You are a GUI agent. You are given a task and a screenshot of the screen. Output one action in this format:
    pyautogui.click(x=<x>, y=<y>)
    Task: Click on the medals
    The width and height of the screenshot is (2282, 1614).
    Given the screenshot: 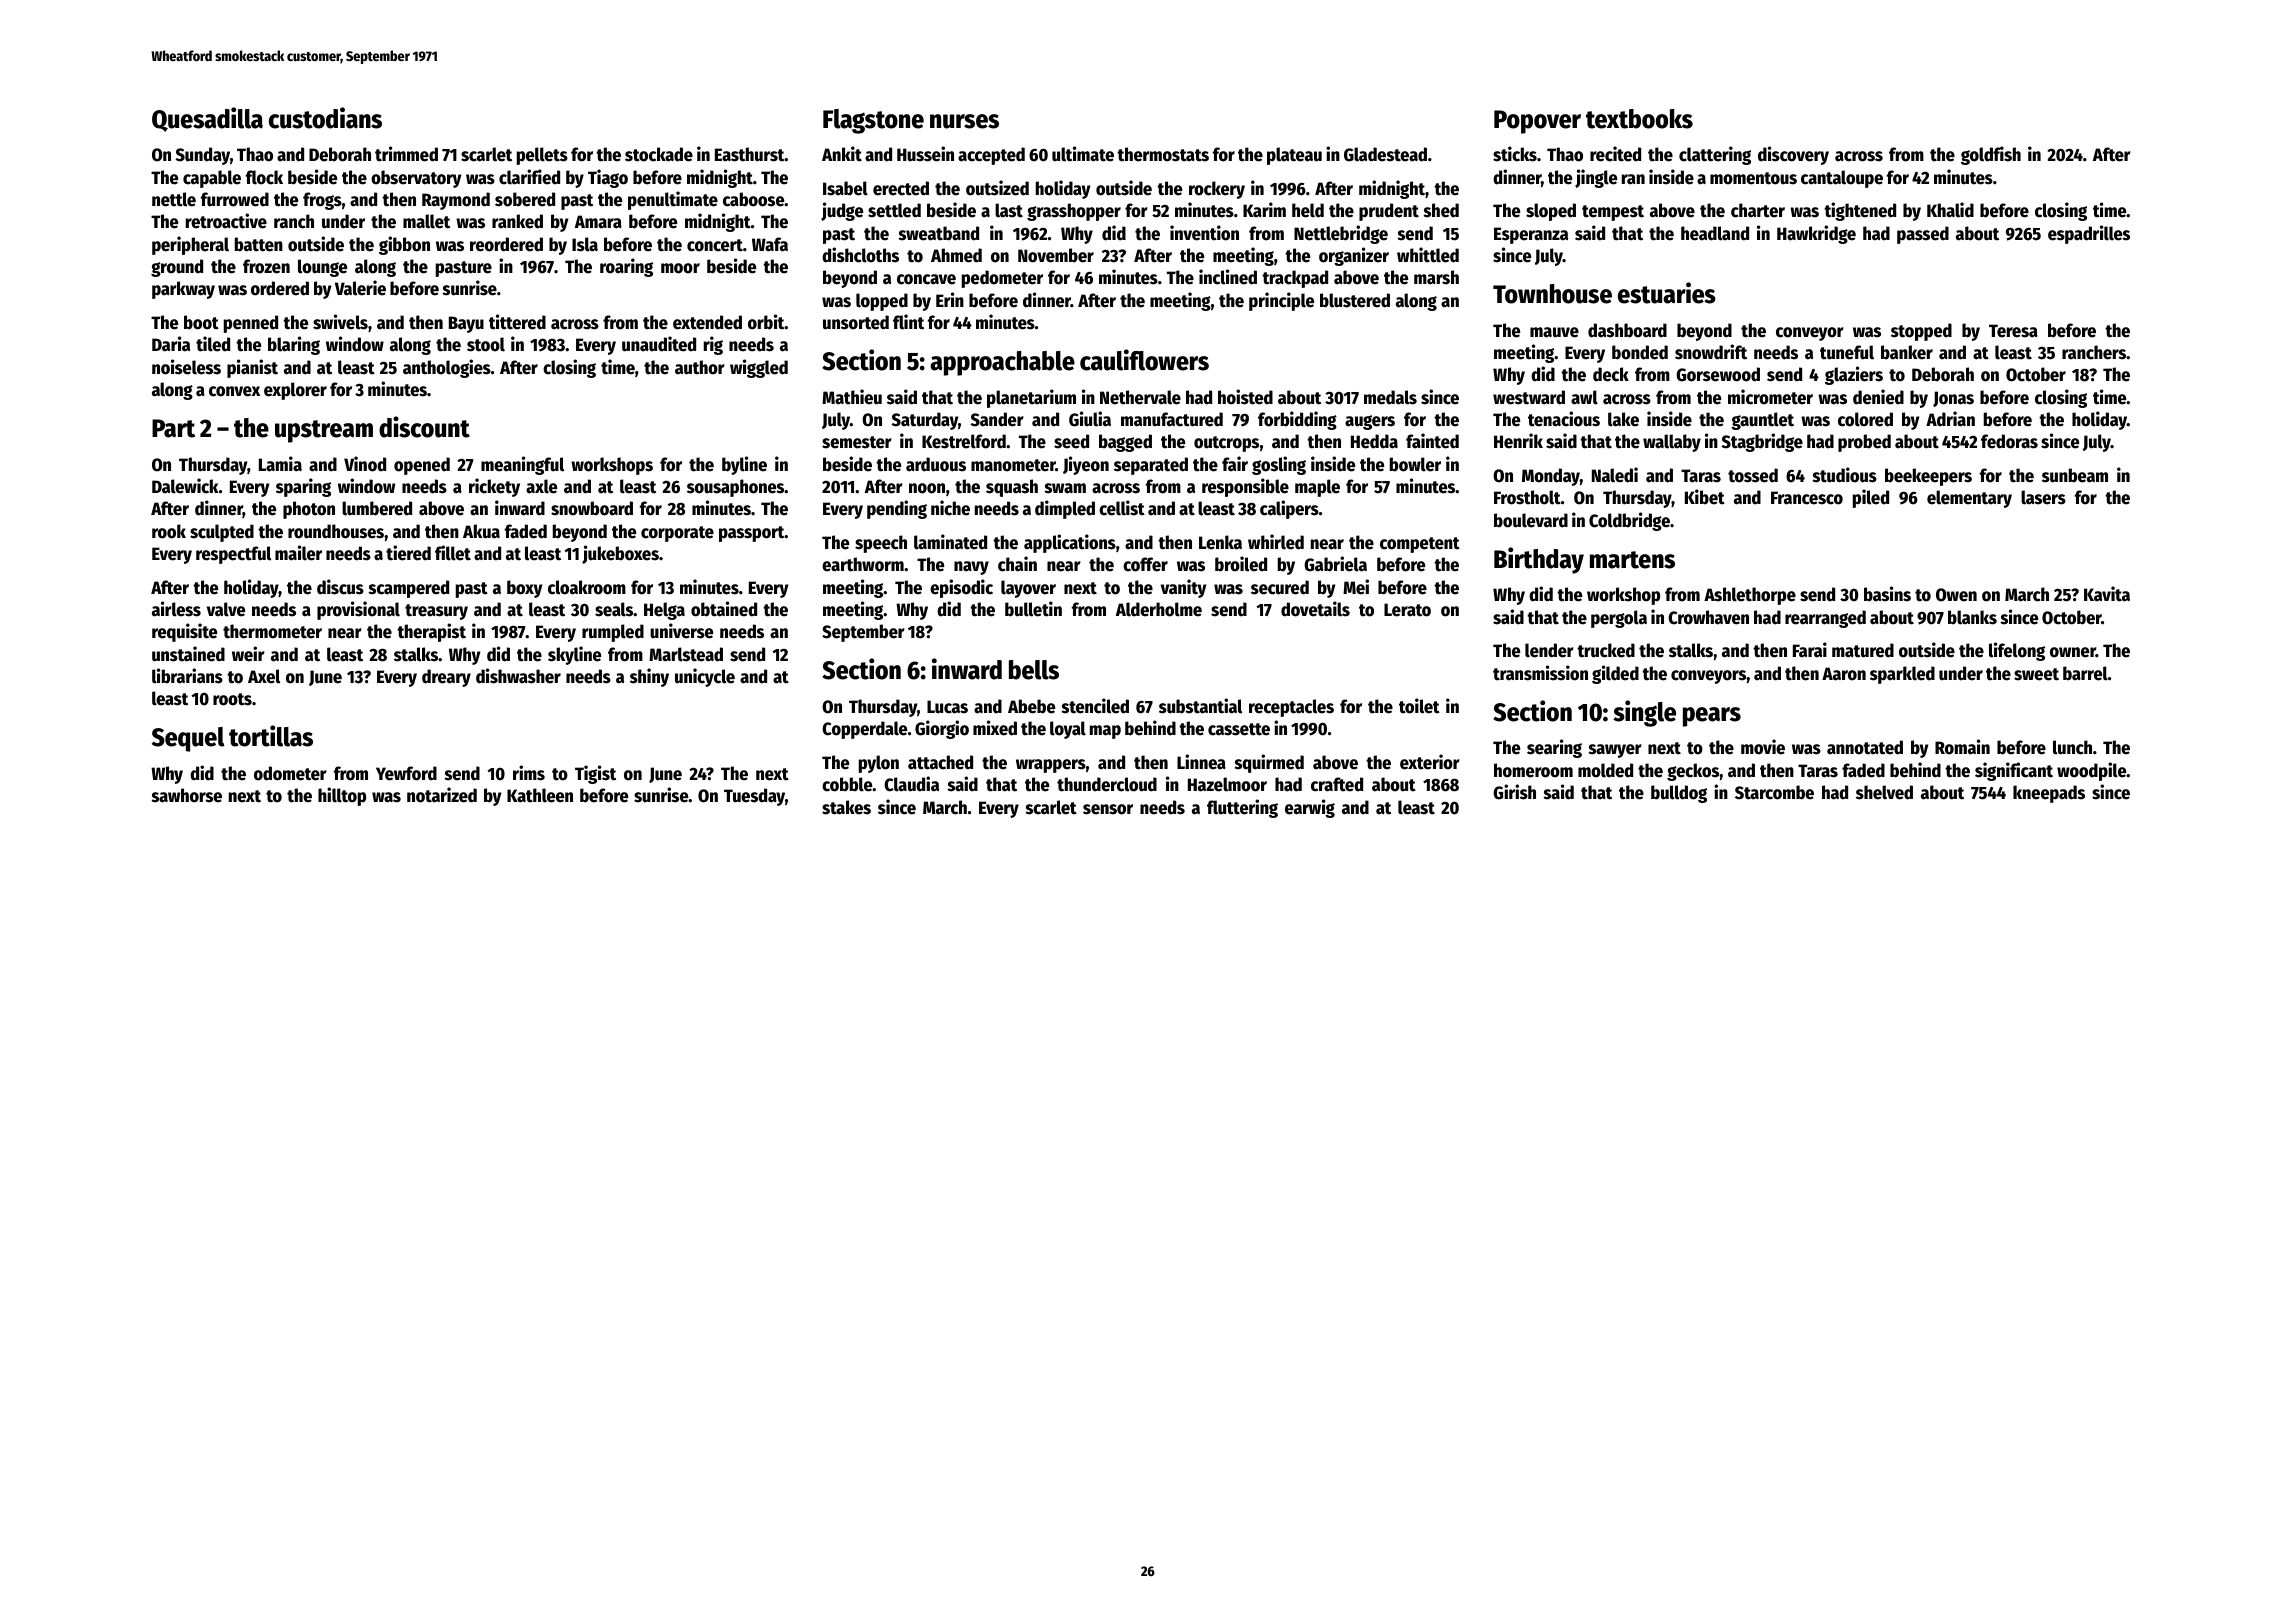 What is the action you would take?
    pyautogui.click(x=1390, y=397)
